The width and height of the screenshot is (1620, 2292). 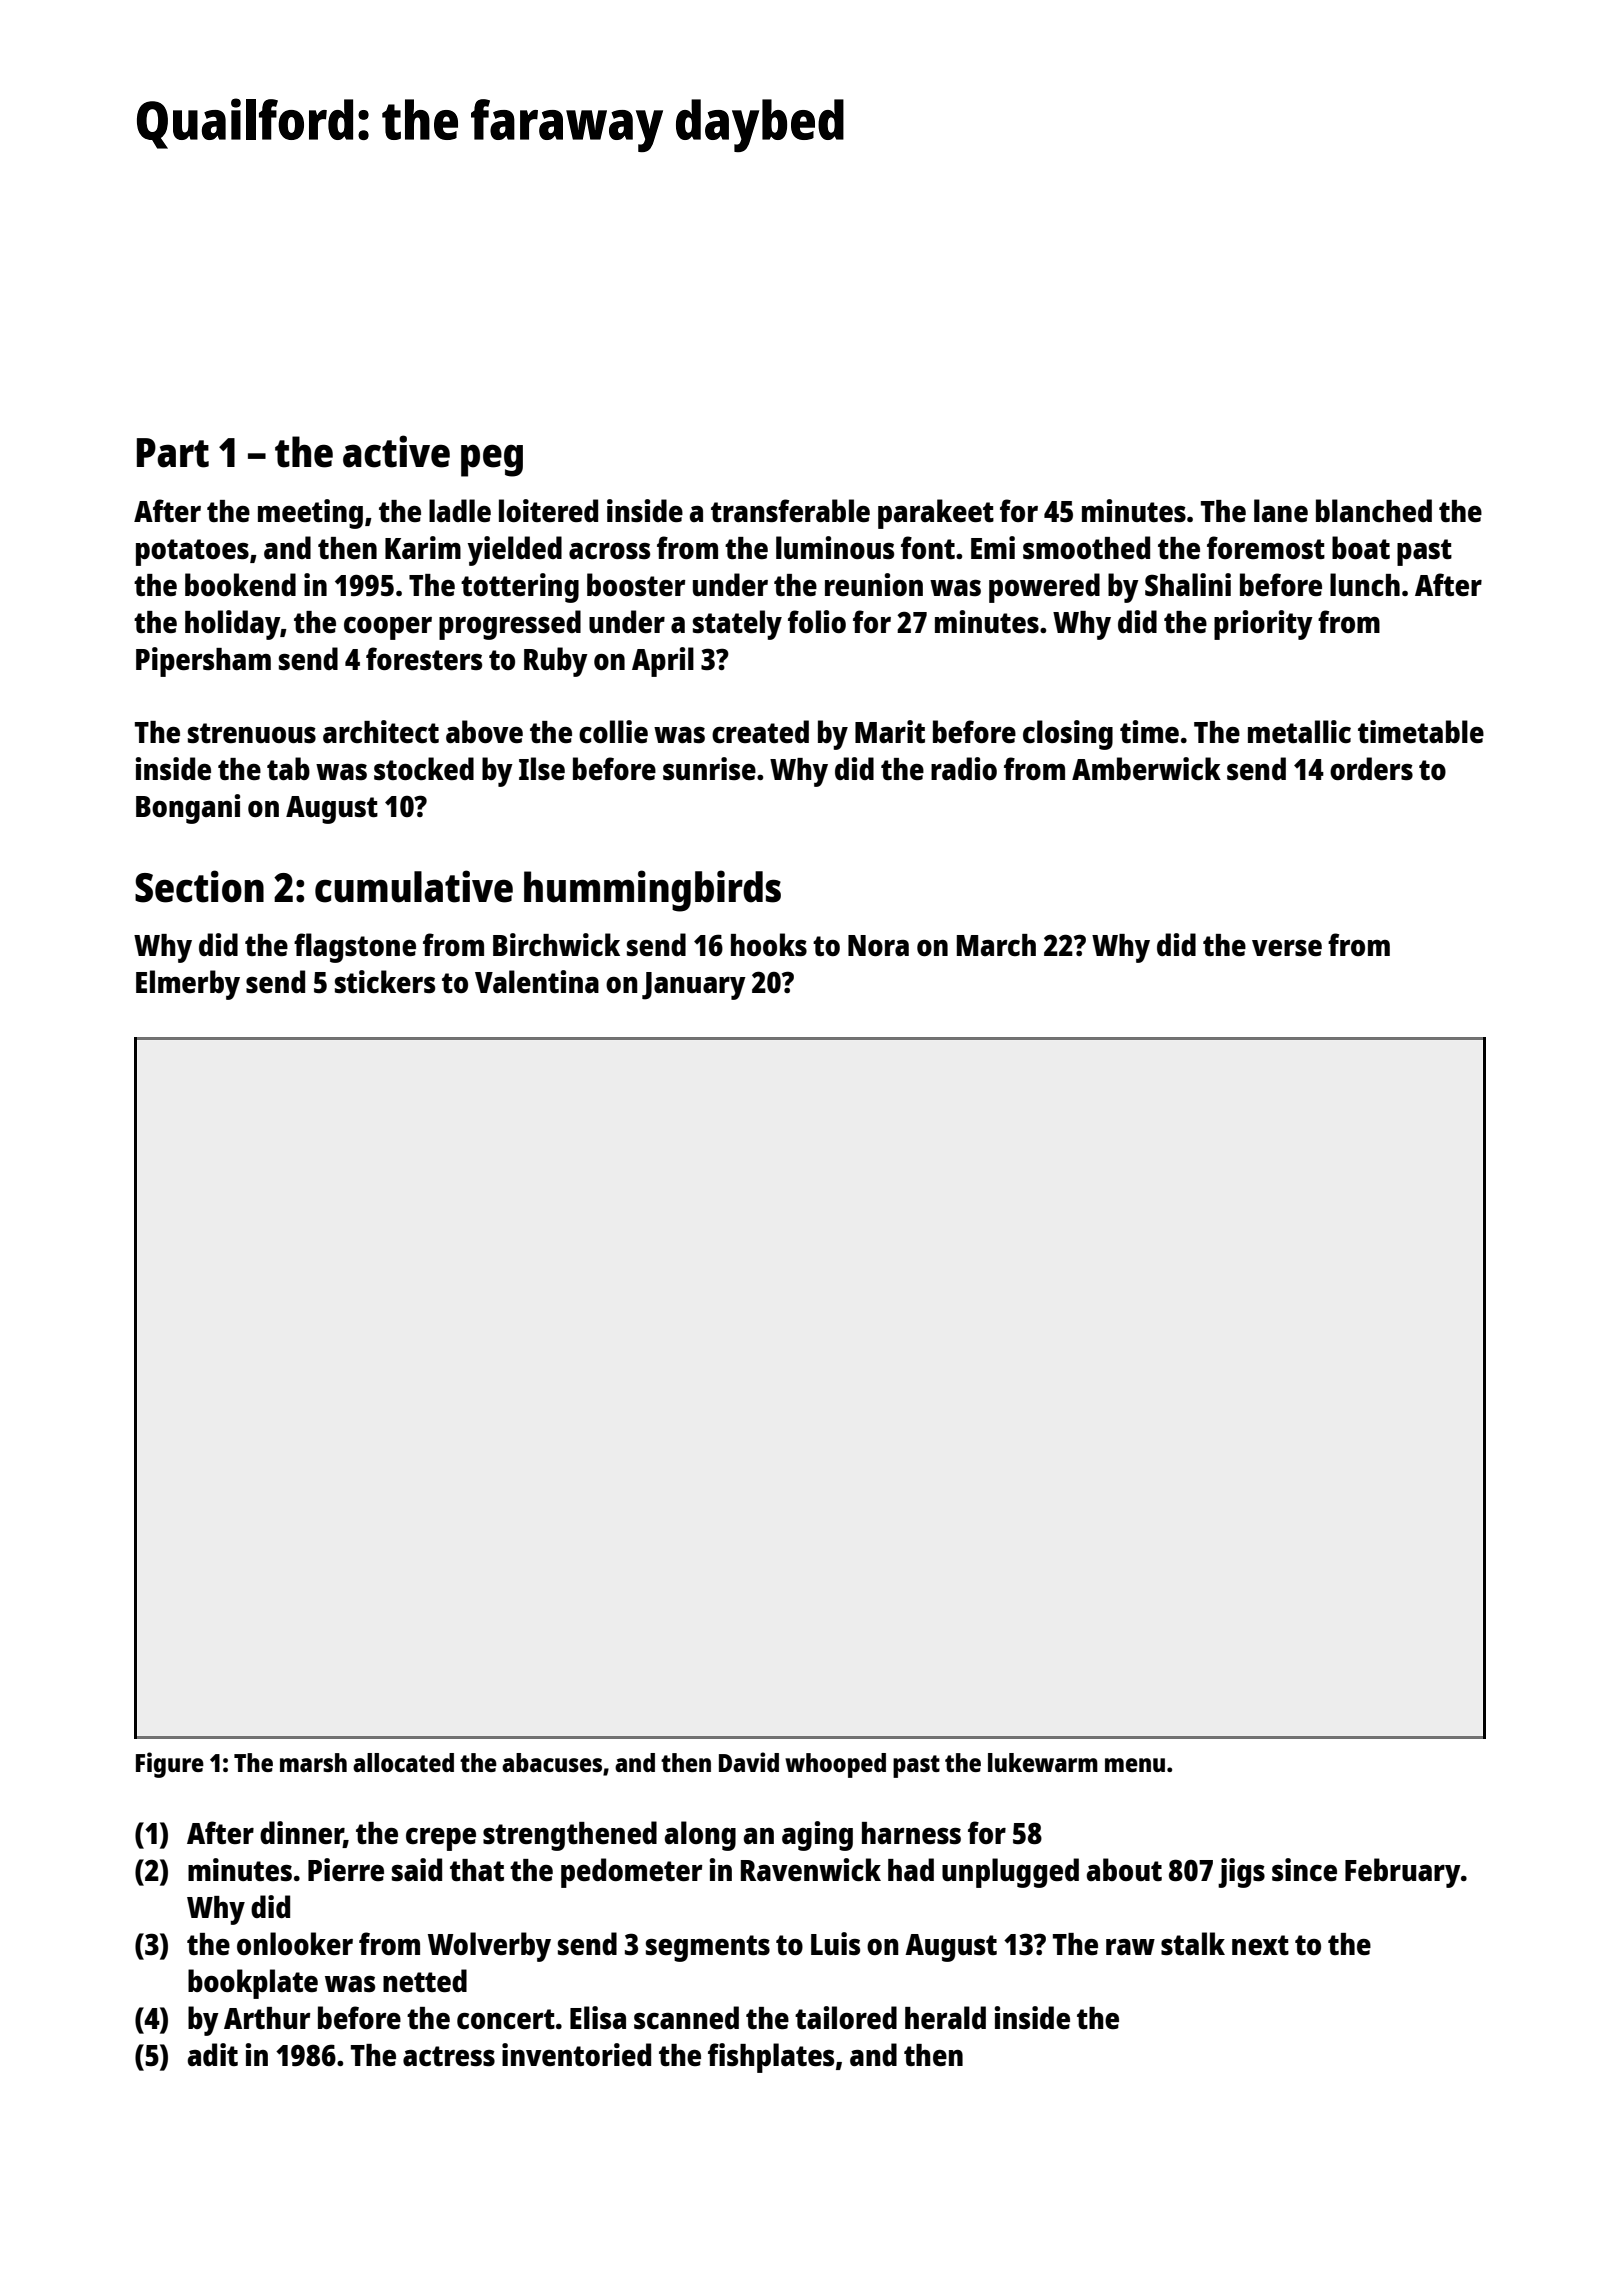 What do you see at coordinates (874, 584) in the screenshot?
I see `reunion` at bounding box center [874, 584].
